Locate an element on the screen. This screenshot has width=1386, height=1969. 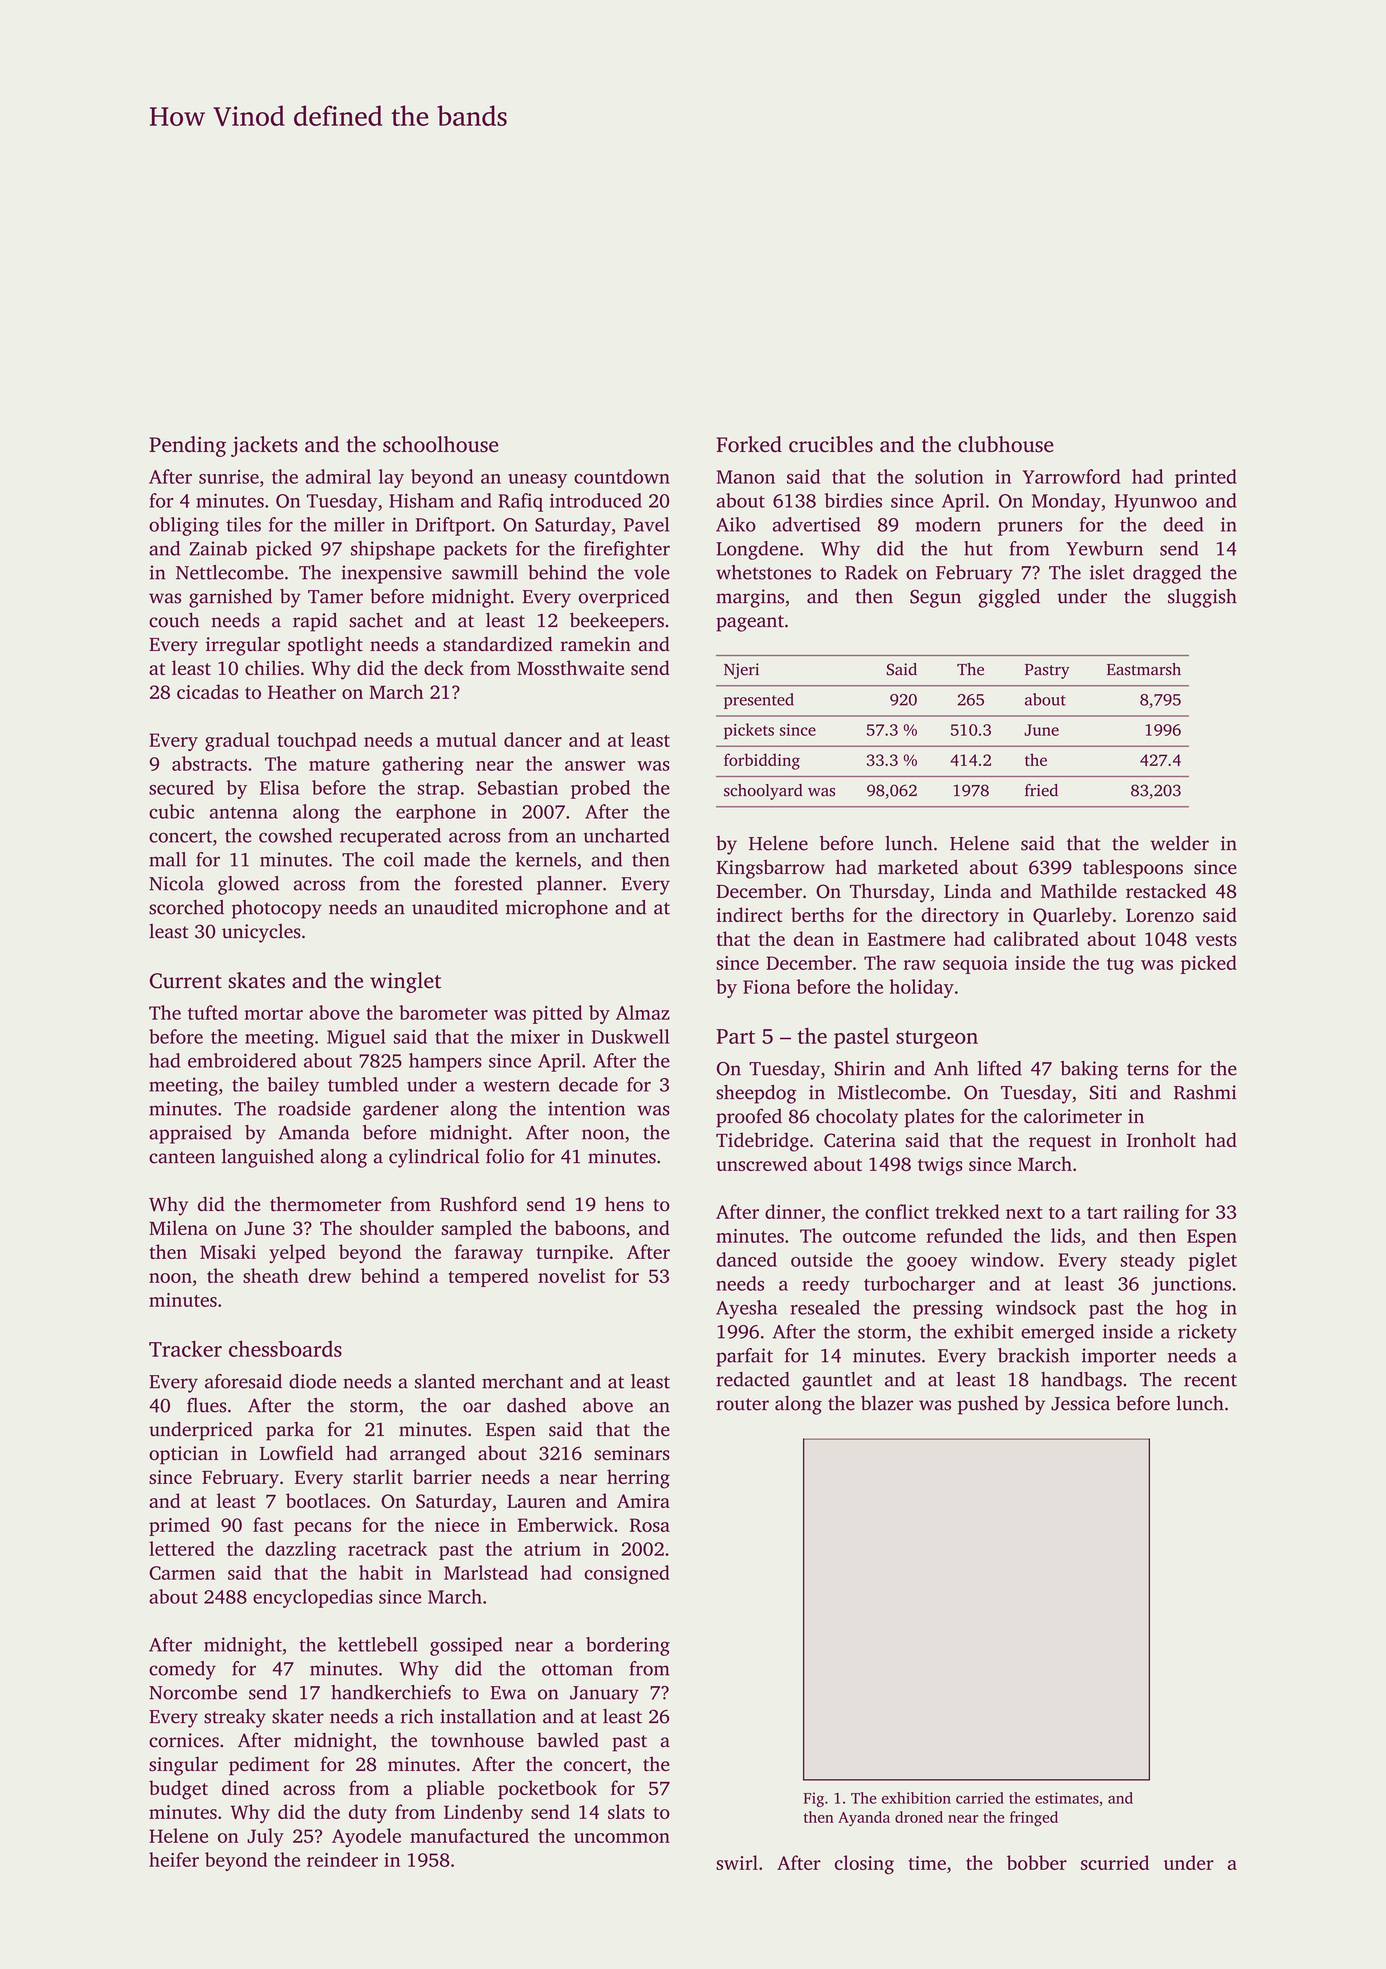
redacted is located at coordinates (753, 1379).
